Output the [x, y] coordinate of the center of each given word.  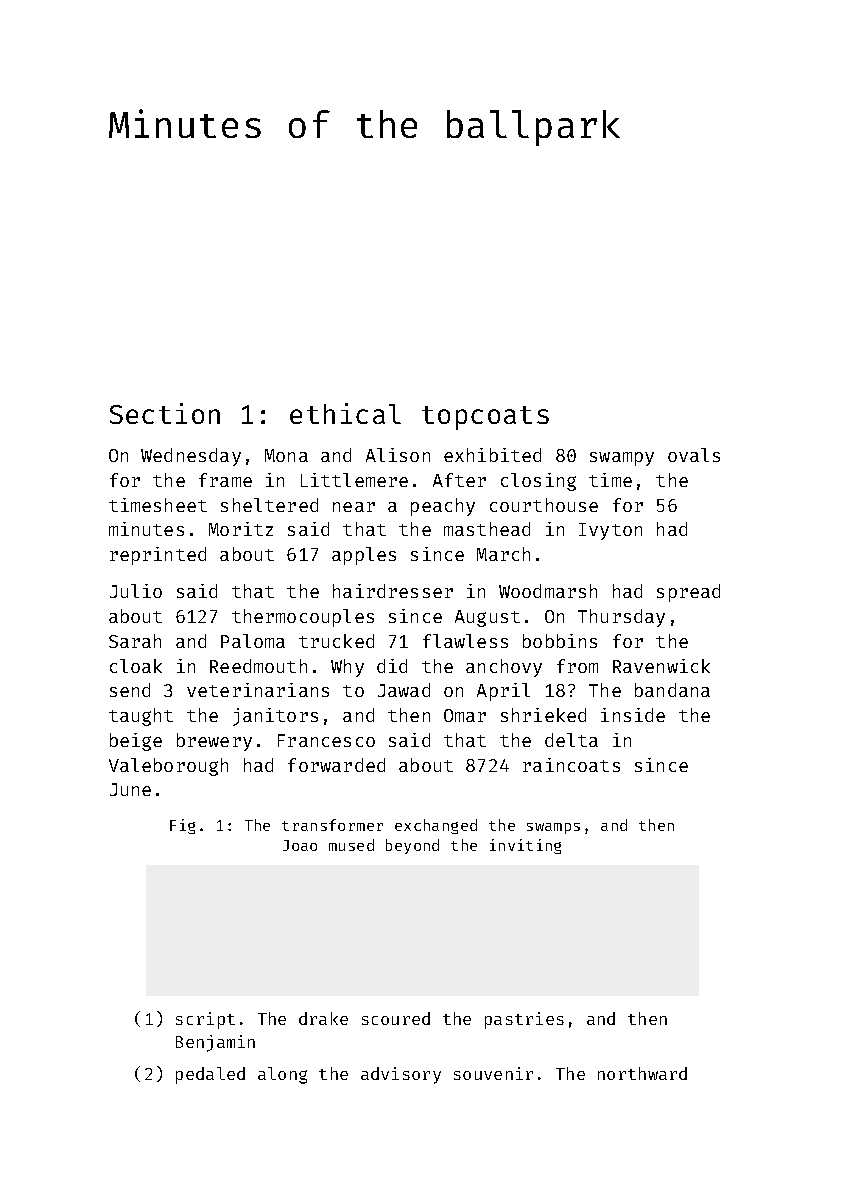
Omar [465, 715]
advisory [401, 1075]
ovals [694, 455]
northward [642, 1073]
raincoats [571, 765]
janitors [275, 717]
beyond [412, 846]
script [205, 1020]
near [354, 507]
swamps [553, 828]
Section [165, 413]
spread [688, 593]
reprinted [158, 556]
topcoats [485, 418]
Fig [182, 826]
